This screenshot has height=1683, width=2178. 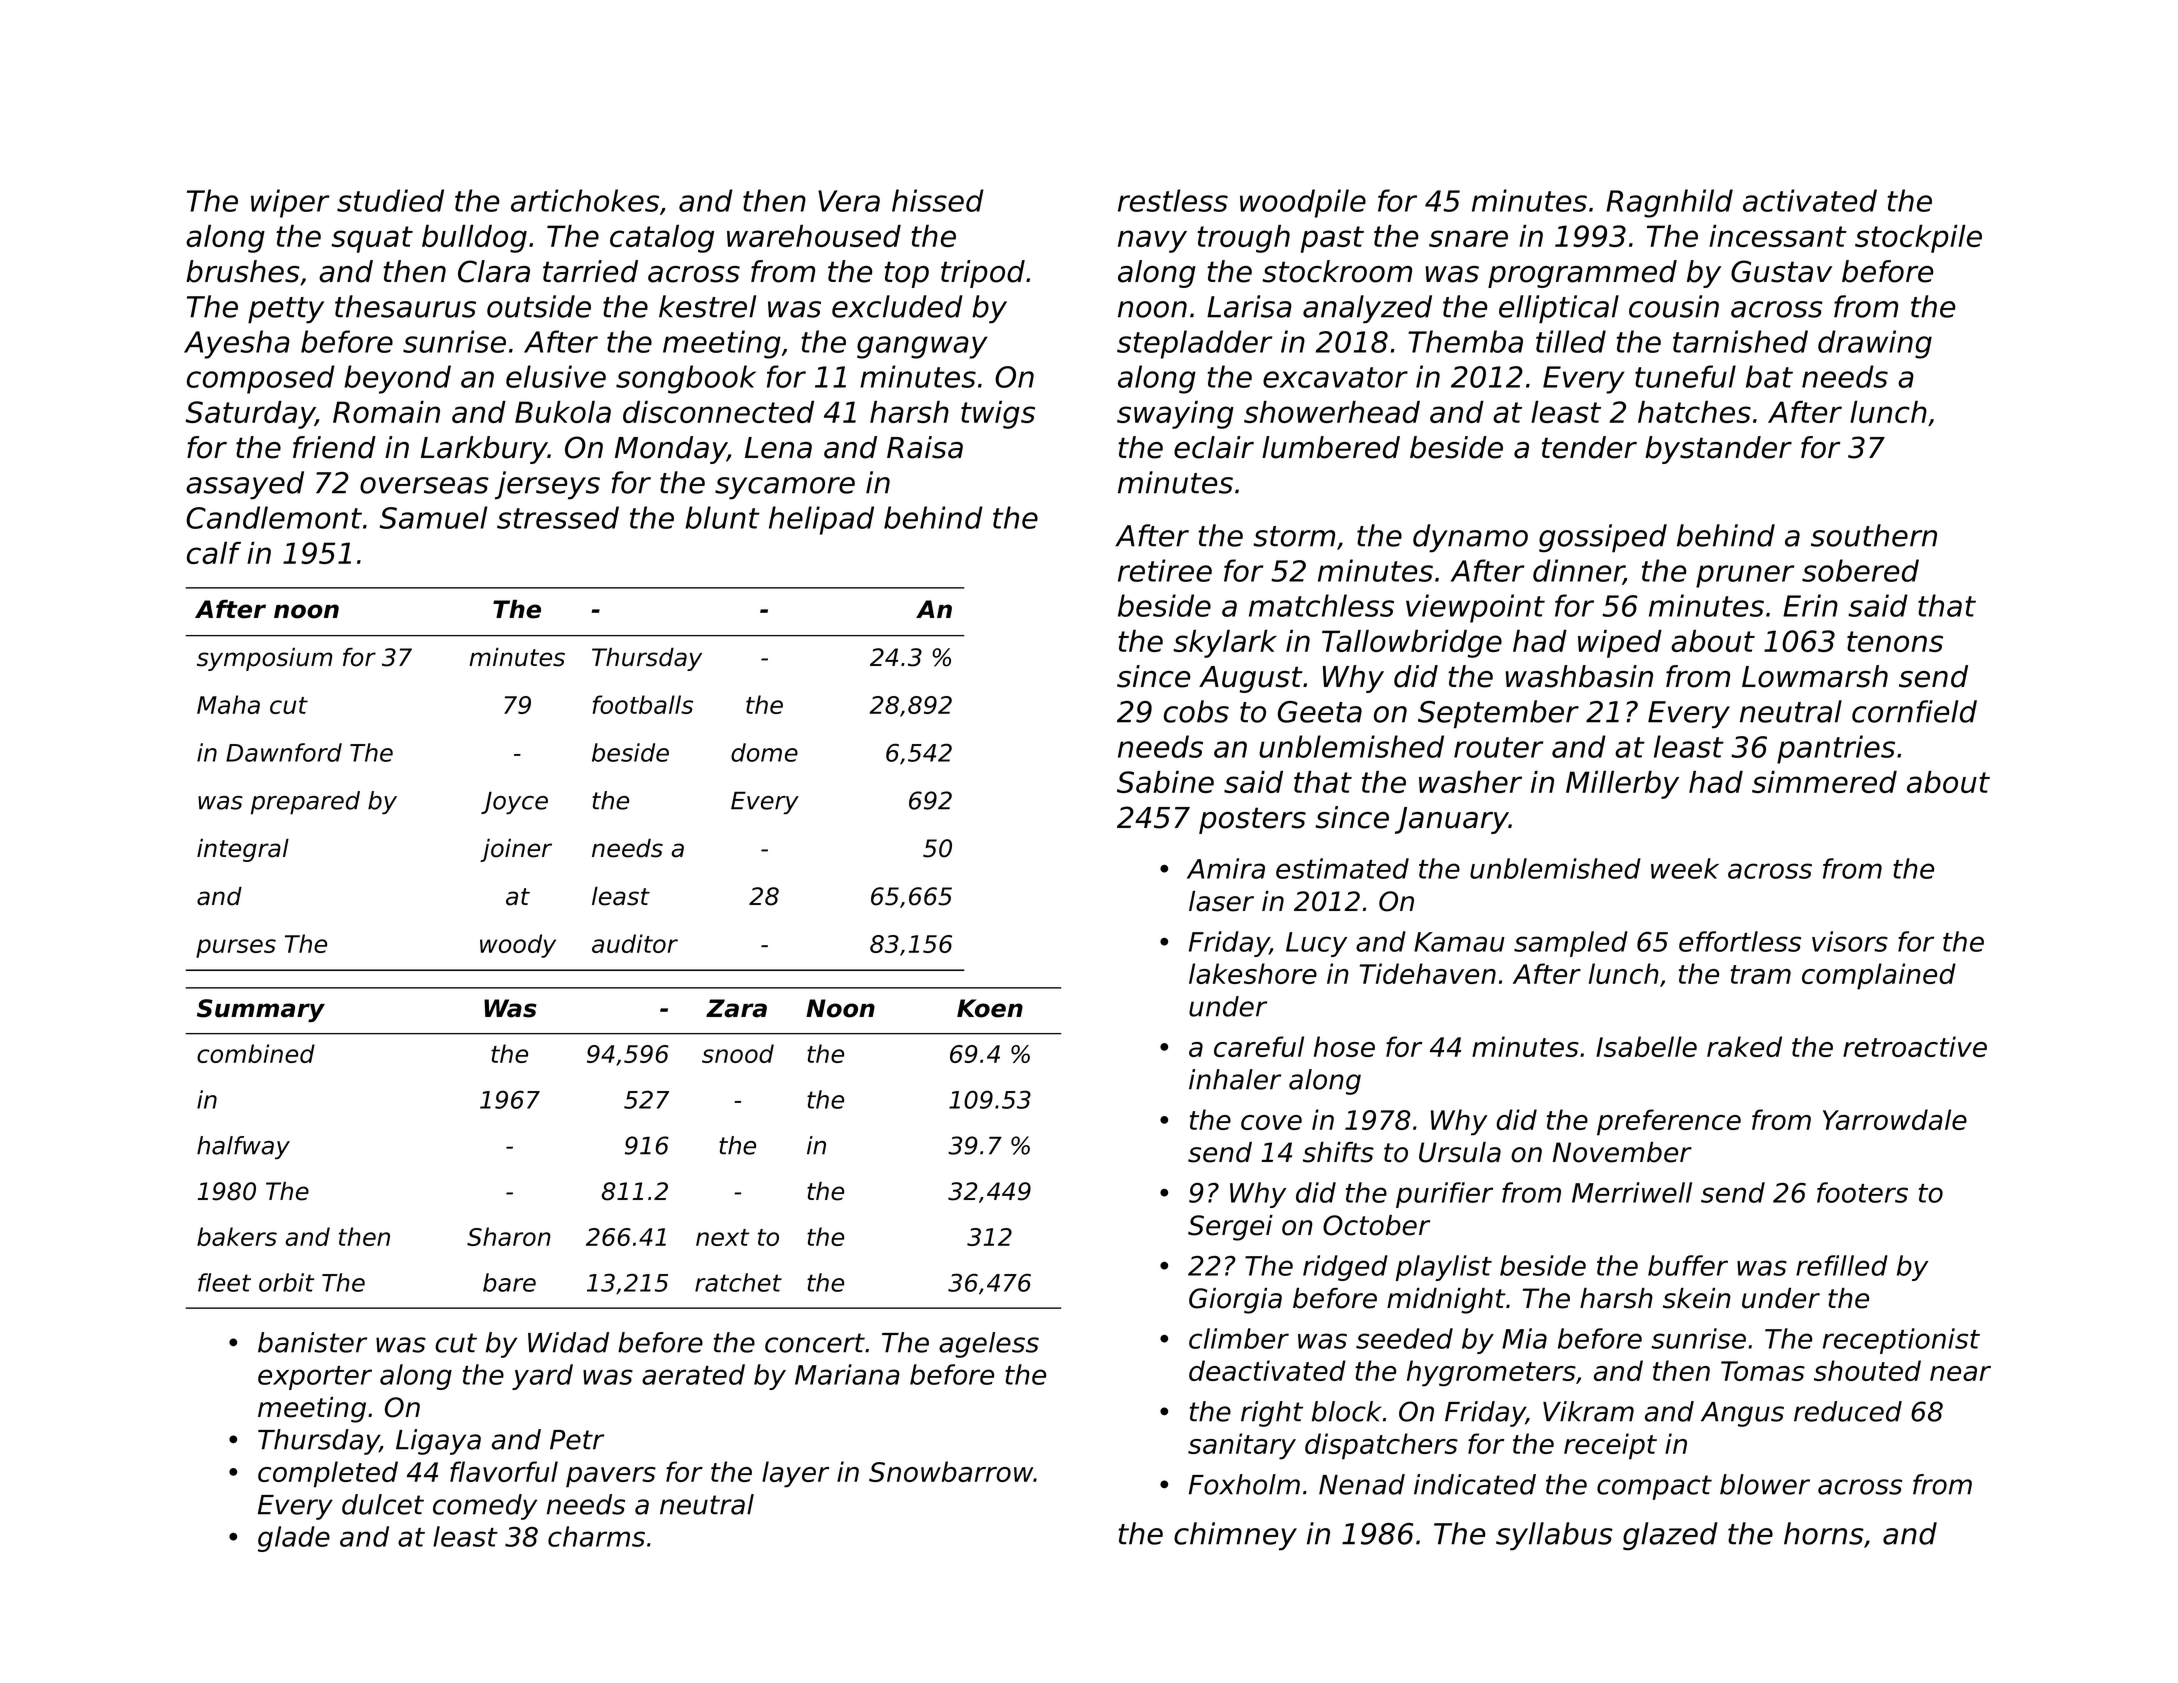 What do you see at coordinates (585, 200) in the screenshot?
I see `artichokes` at bounding box center [585, 200].
